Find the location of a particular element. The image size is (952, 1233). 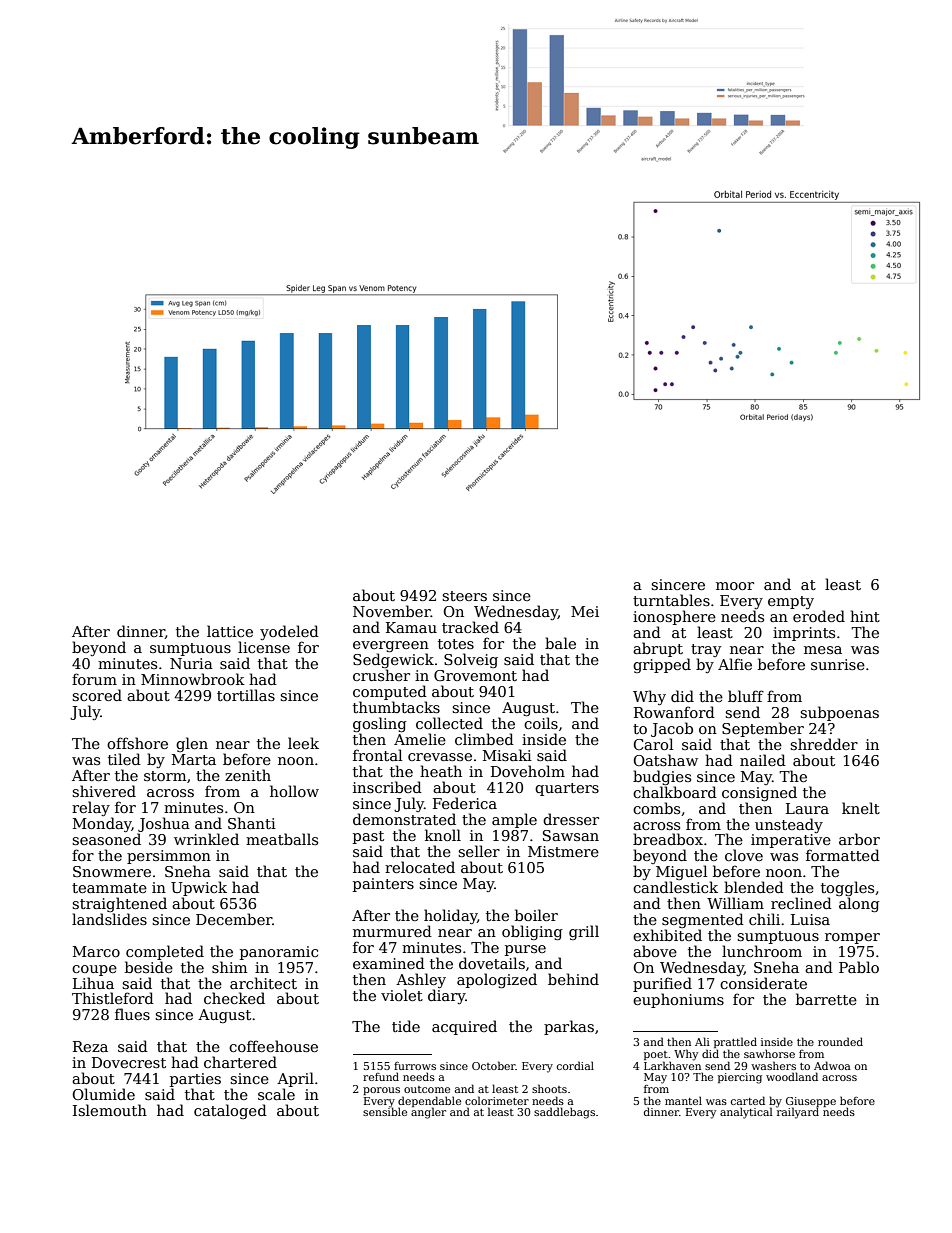

relocated is located at coordinates (420, 867).
